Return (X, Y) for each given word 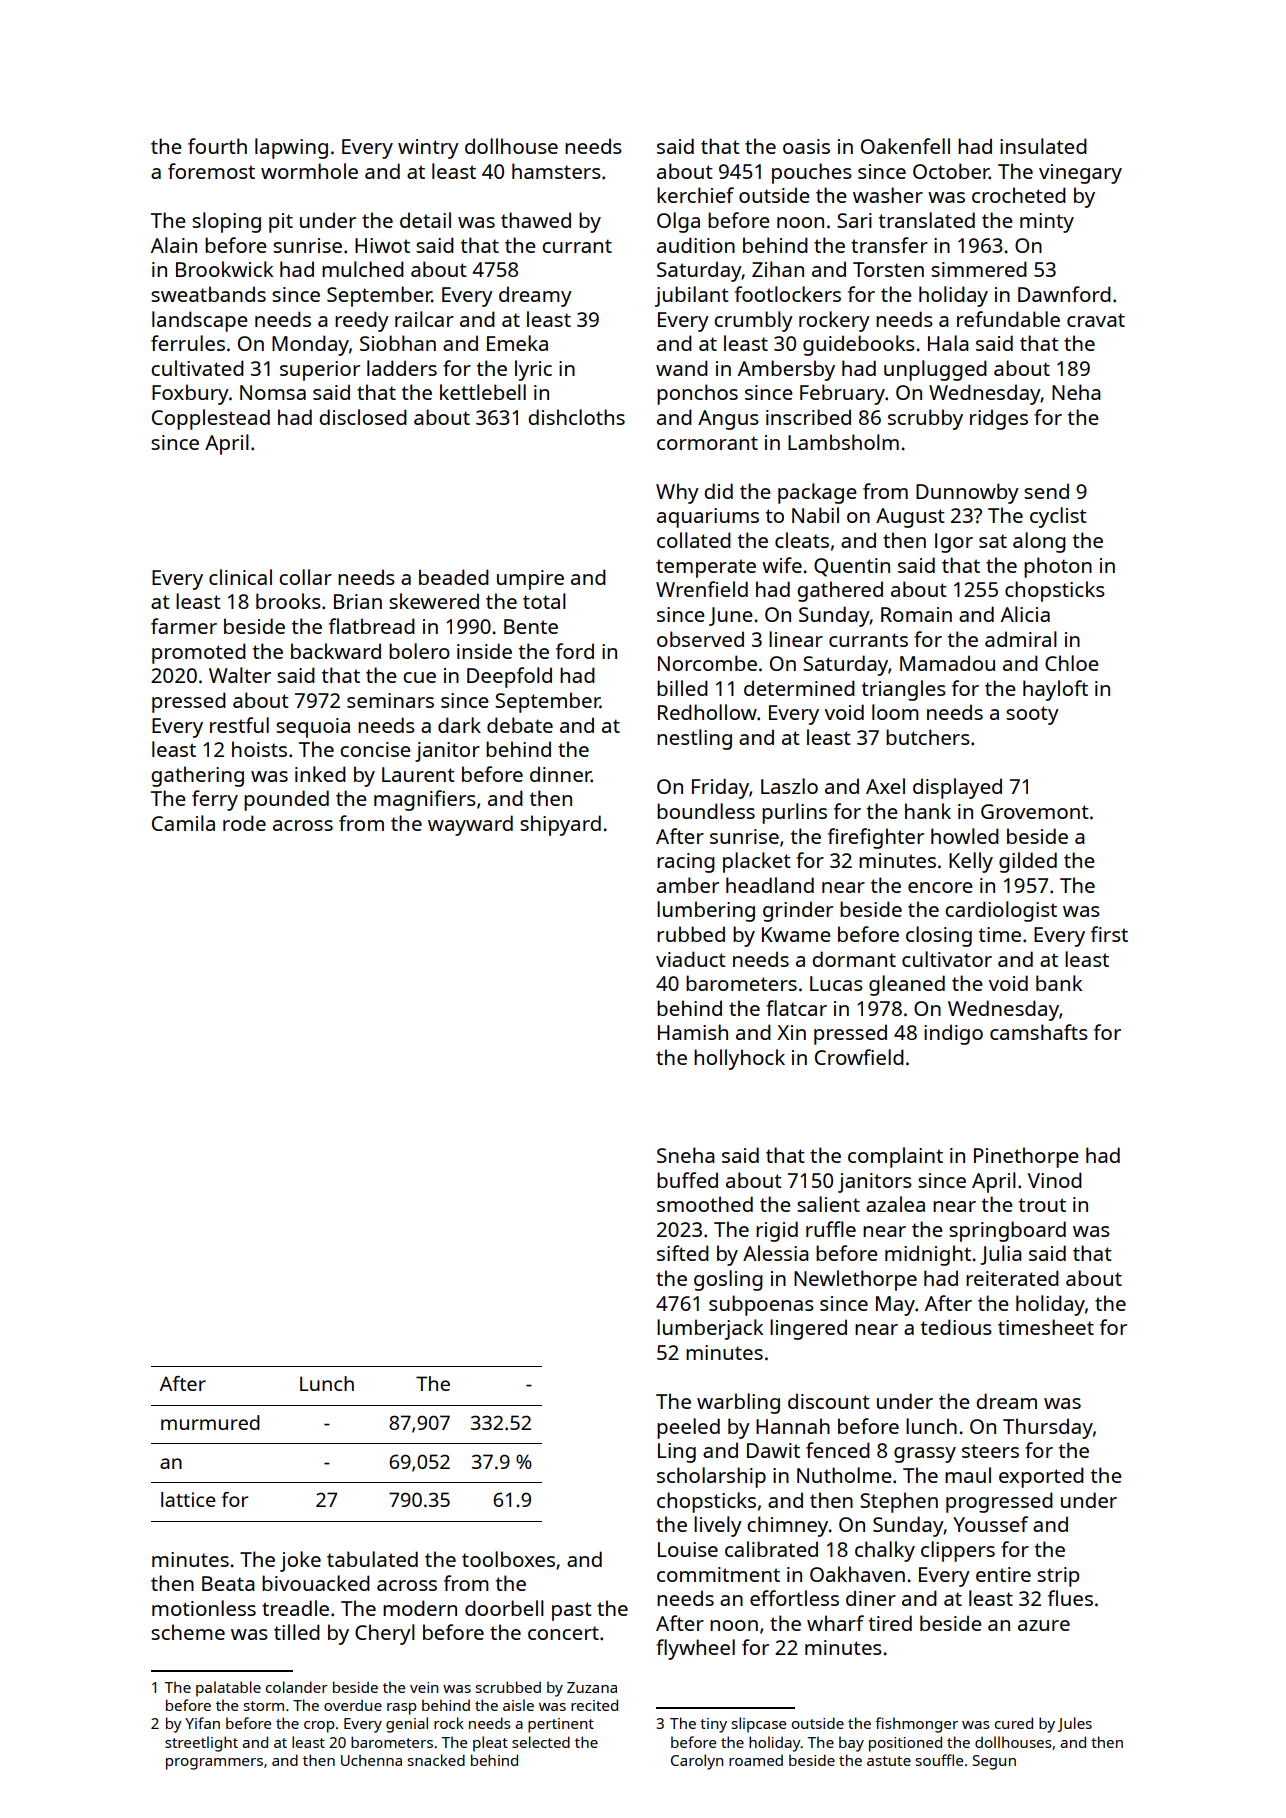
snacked (436, 1760)
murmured (210, 1422)
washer (888, 195)
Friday (720, 788)
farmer (184, 626)
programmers (214, 1764)
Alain (174, 245)
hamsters (556, 171)
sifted (683, 1253)
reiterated (1012, 1278)
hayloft (1055, 690)
